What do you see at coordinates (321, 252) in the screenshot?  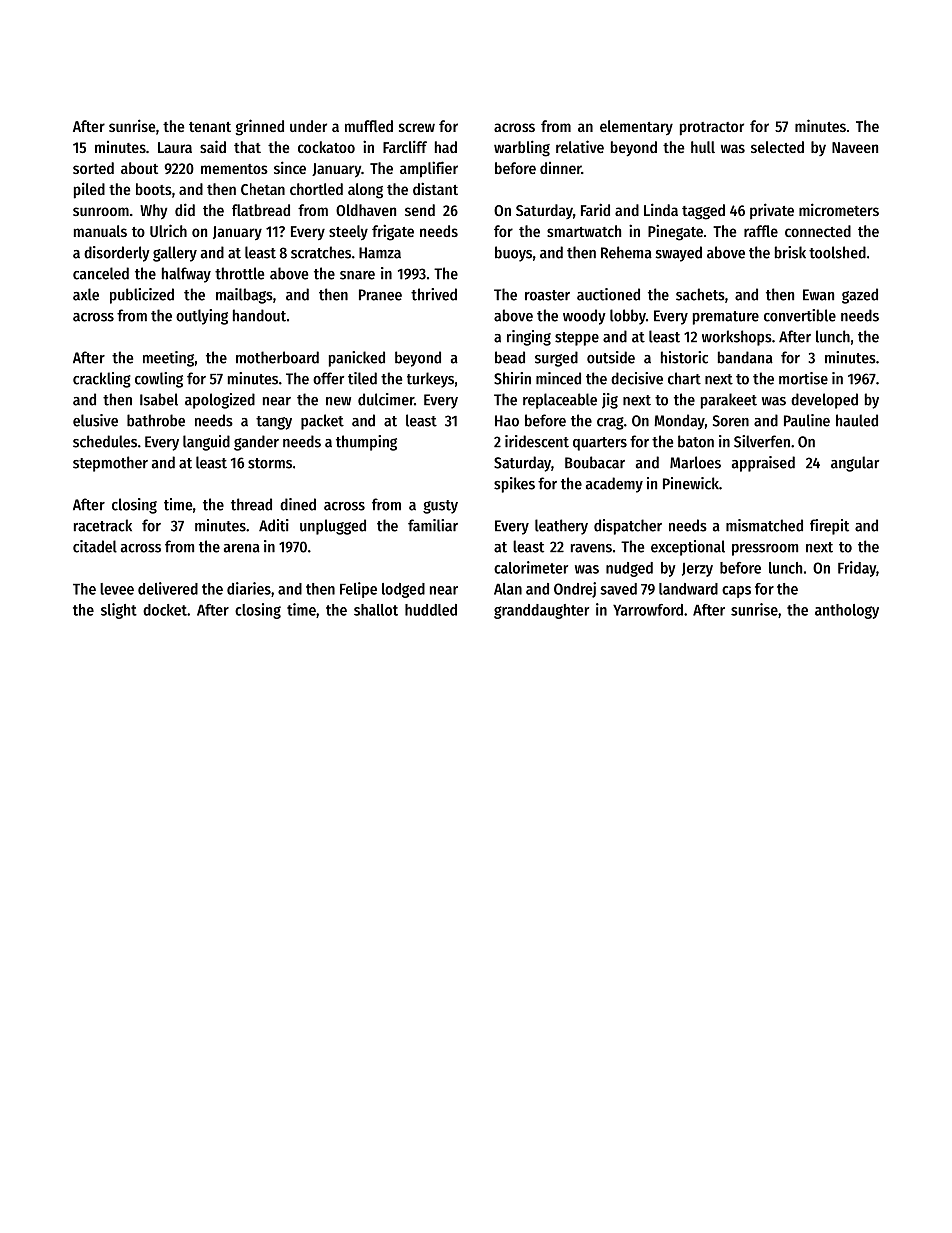 I see `scratches` at bounding box center [321, 252].
